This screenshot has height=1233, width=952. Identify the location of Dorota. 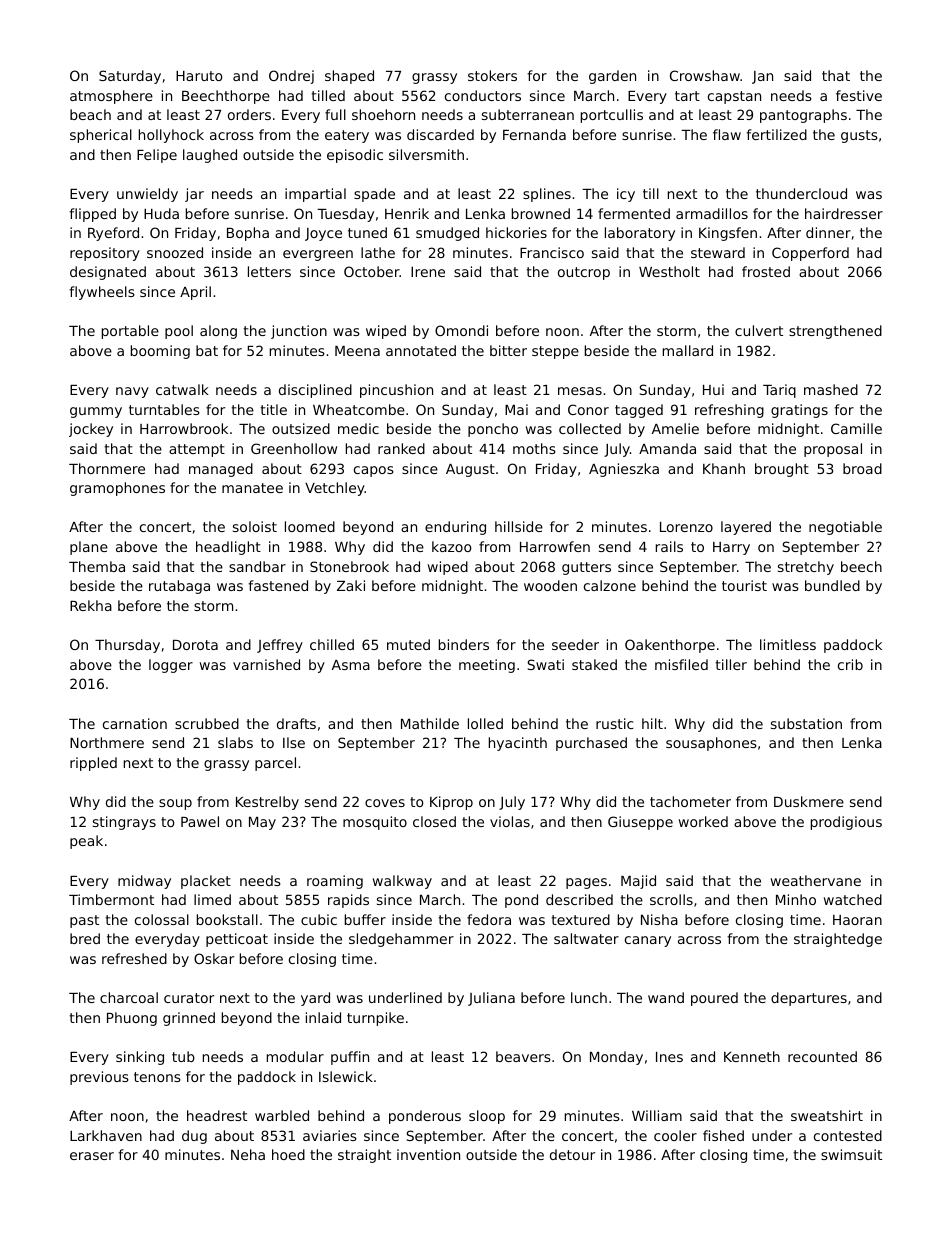
(195, 645).
